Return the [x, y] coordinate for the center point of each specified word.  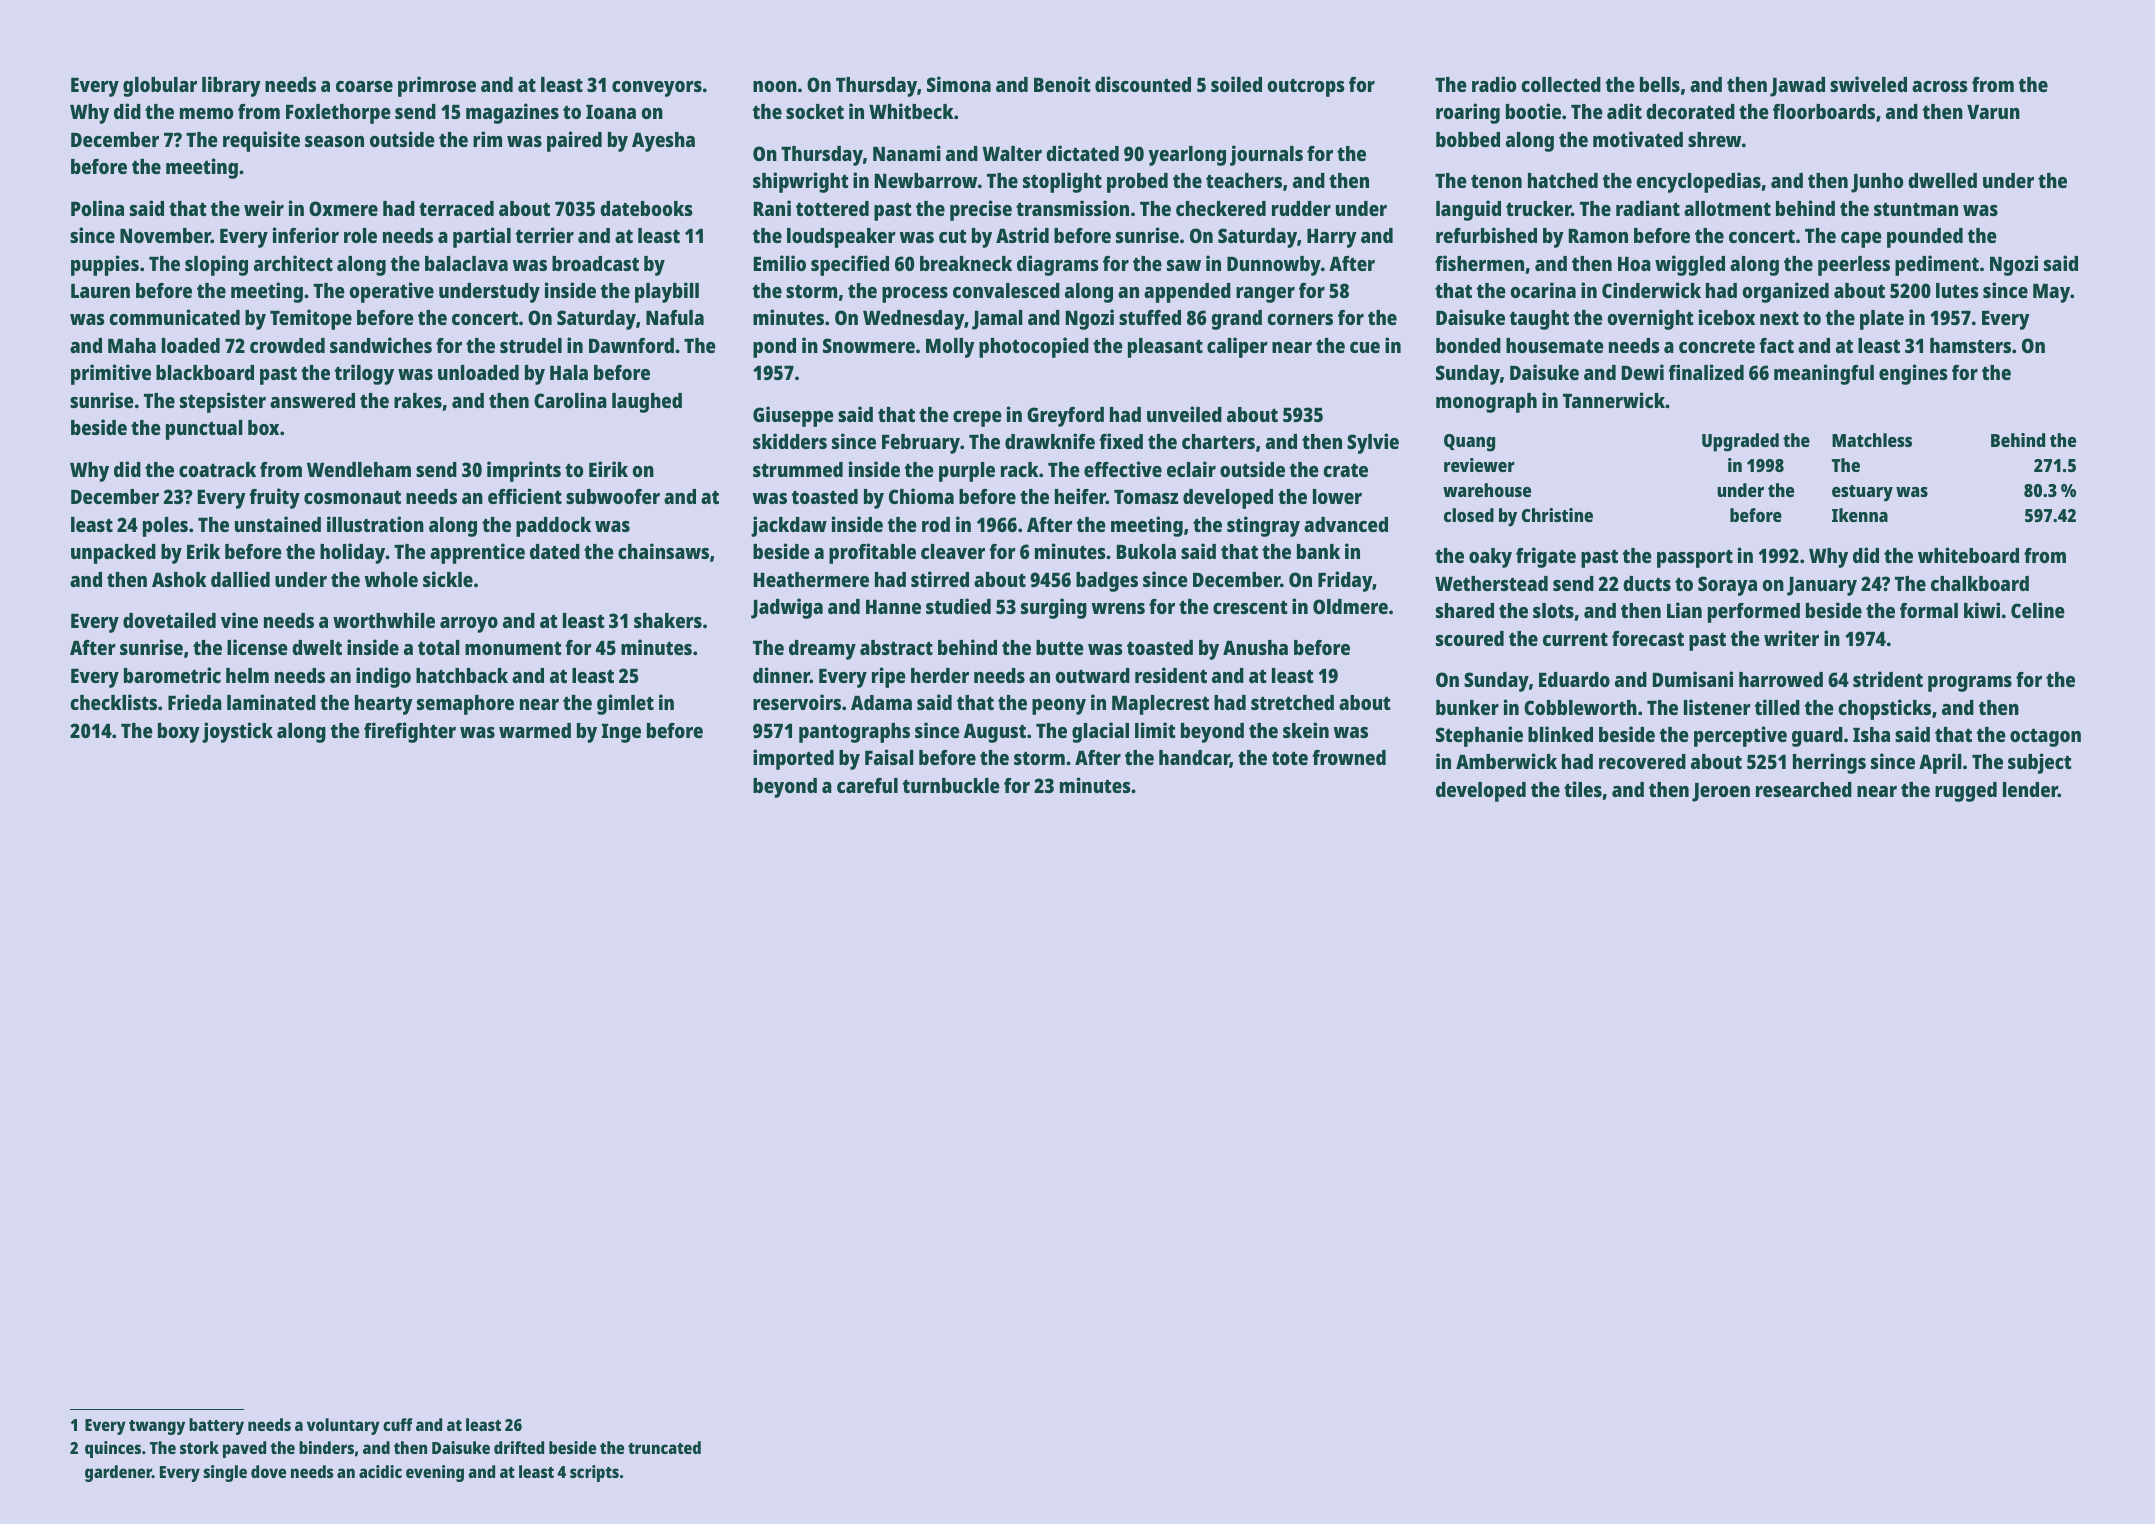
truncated [664, 1447]
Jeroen [1721, 792]
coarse [364, 86]
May [2051, 293]
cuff [398, 1424]
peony [1059, 707]
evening [435, 1473]
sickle [448, 579]
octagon [2045, 738]
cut [953, 236]
